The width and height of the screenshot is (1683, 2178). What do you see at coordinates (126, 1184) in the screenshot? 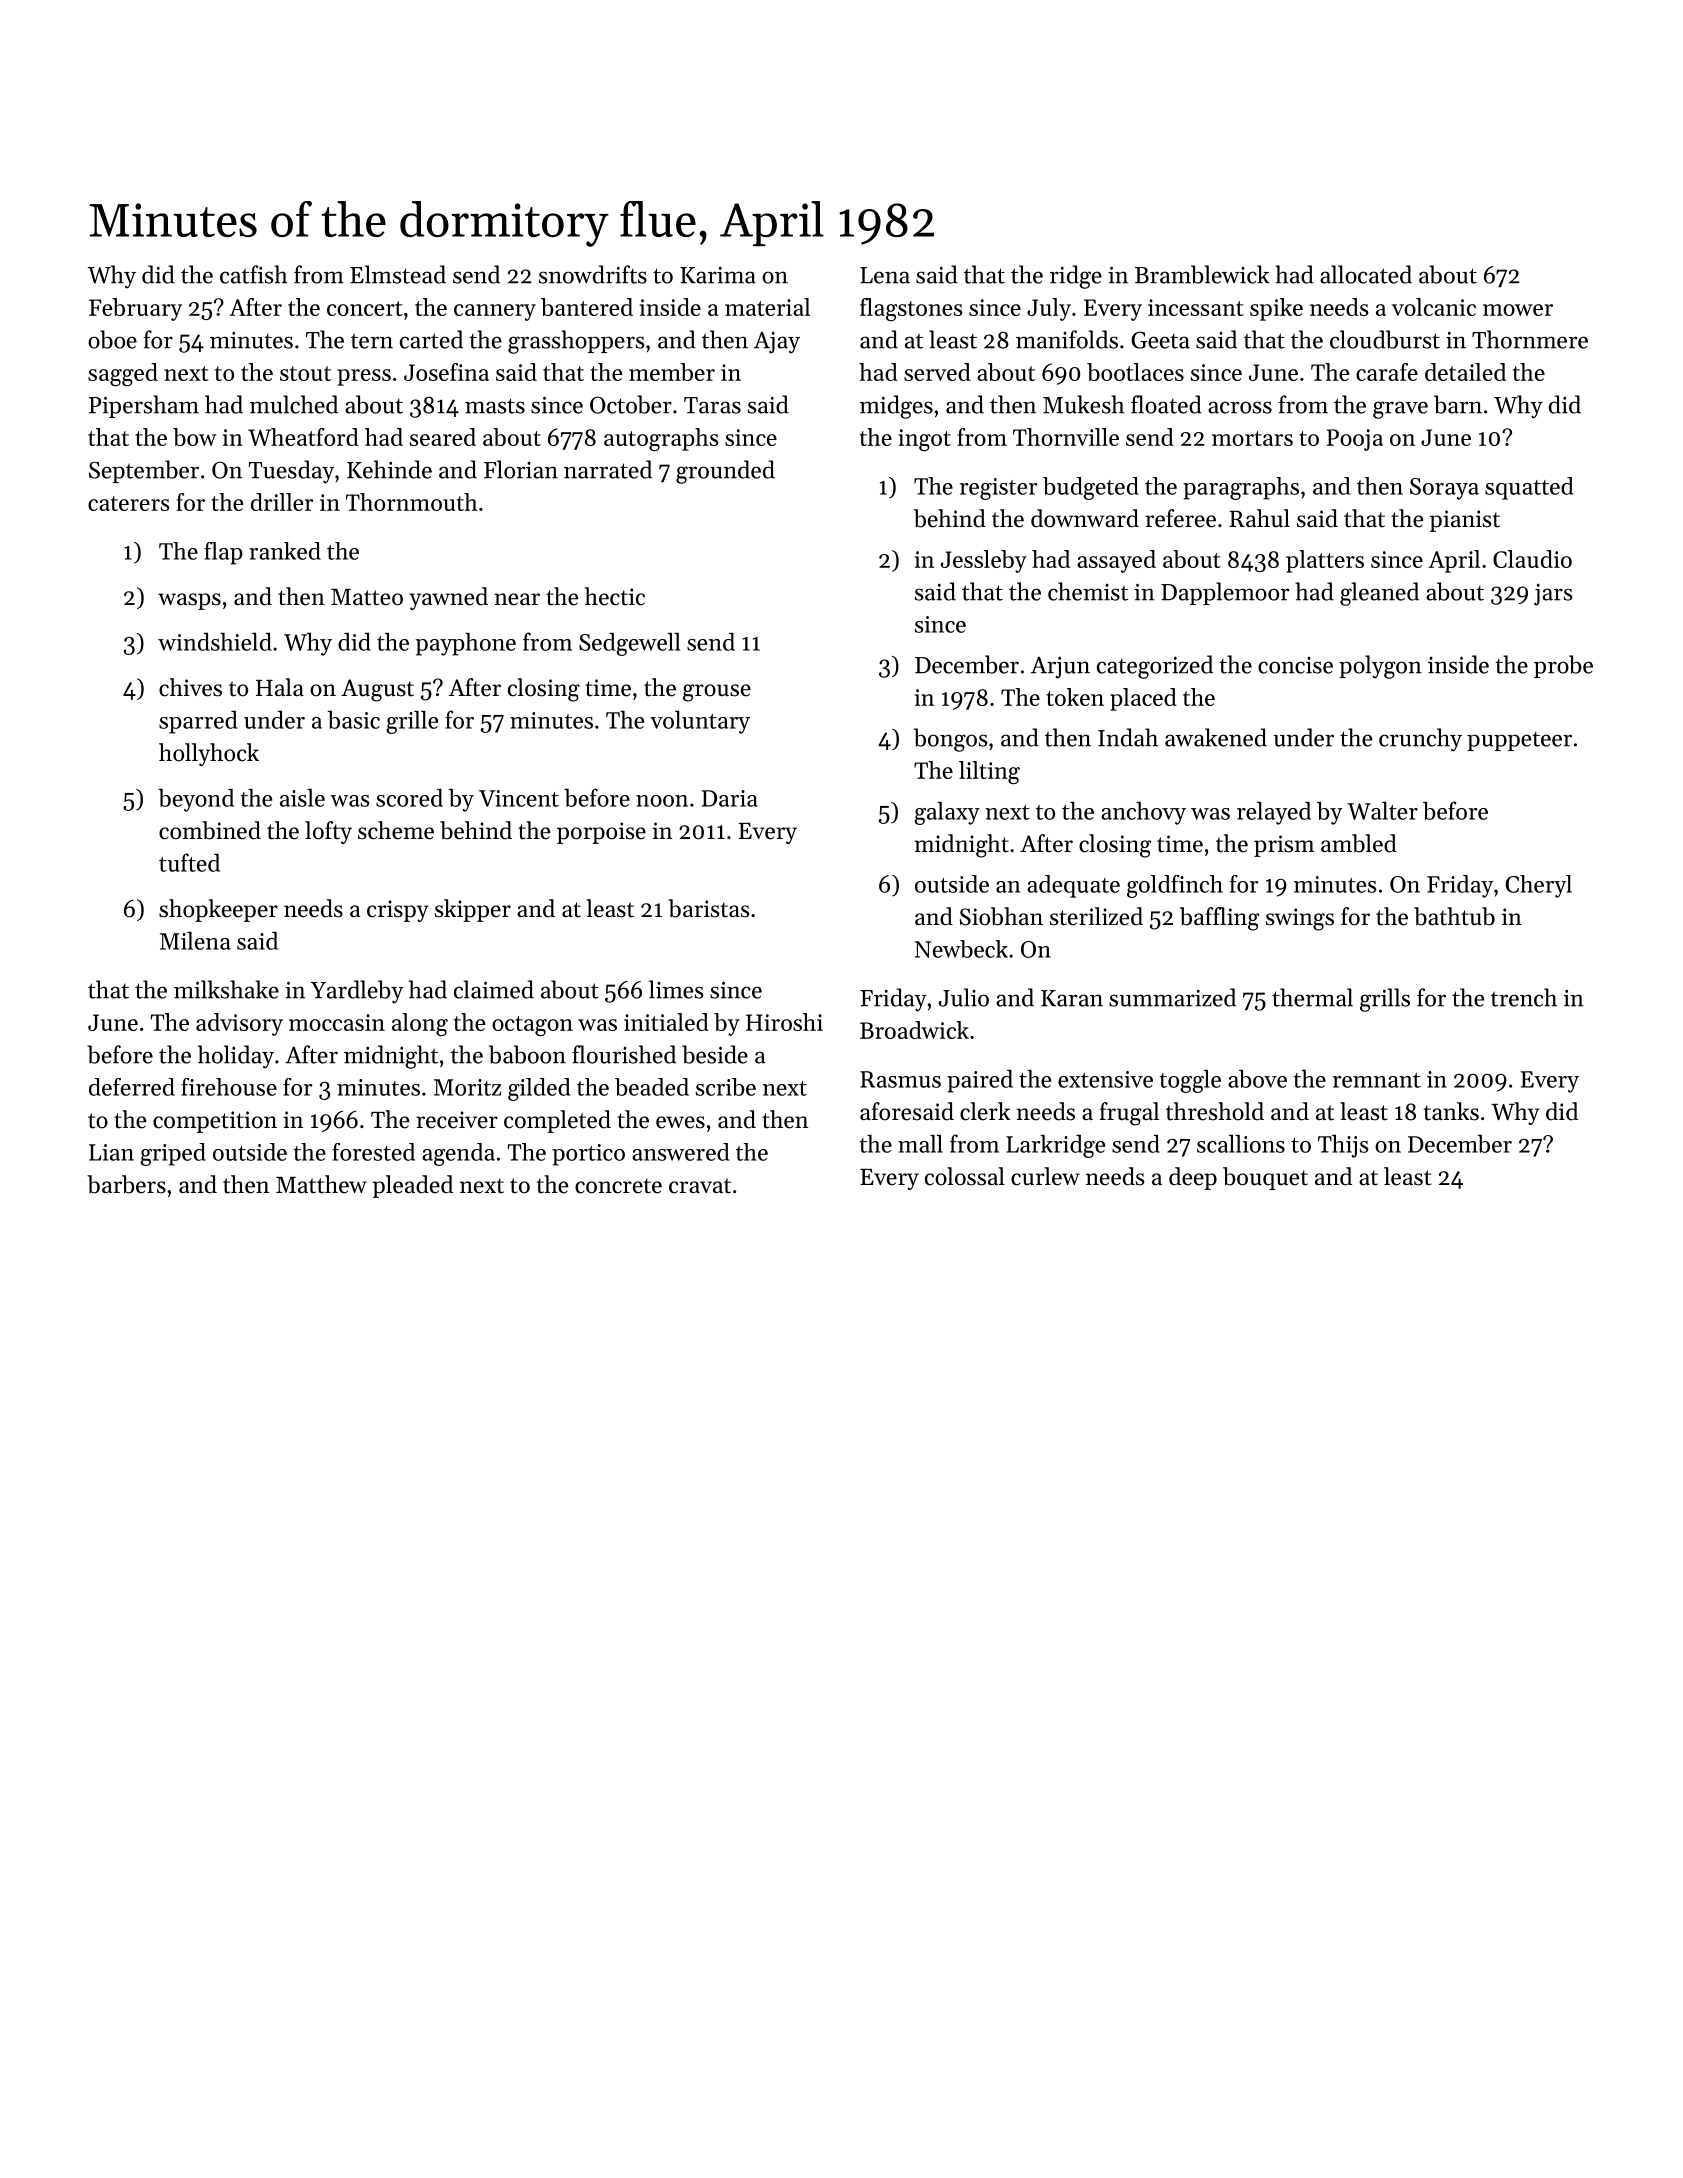
I see `barbers` at bounding box center [126, 1184].
